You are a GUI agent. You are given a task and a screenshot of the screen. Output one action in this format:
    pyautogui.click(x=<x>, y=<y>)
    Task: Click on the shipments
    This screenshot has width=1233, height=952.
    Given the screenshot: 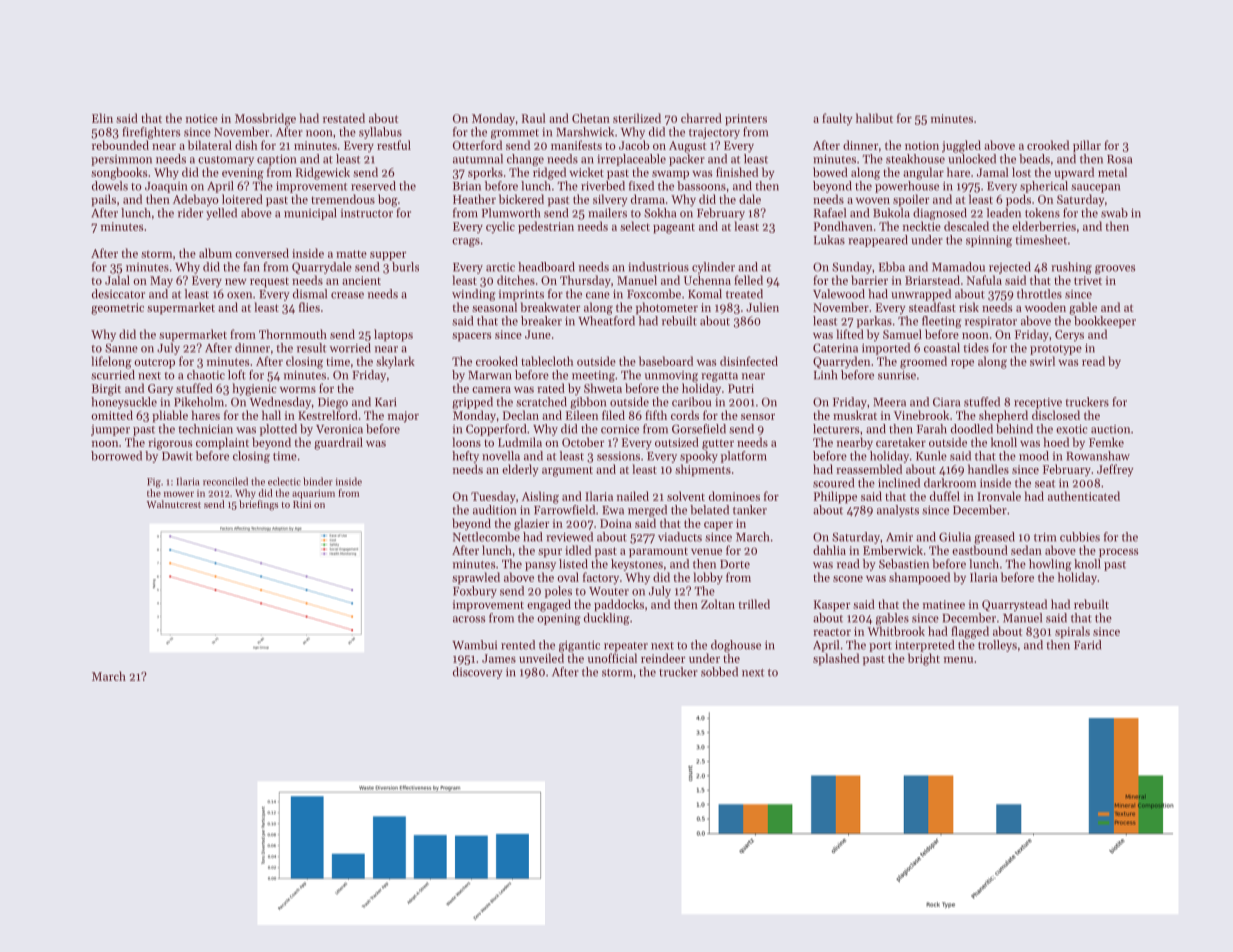 What is the action you would take?
    pyautogui.click(x=703, y=470)
